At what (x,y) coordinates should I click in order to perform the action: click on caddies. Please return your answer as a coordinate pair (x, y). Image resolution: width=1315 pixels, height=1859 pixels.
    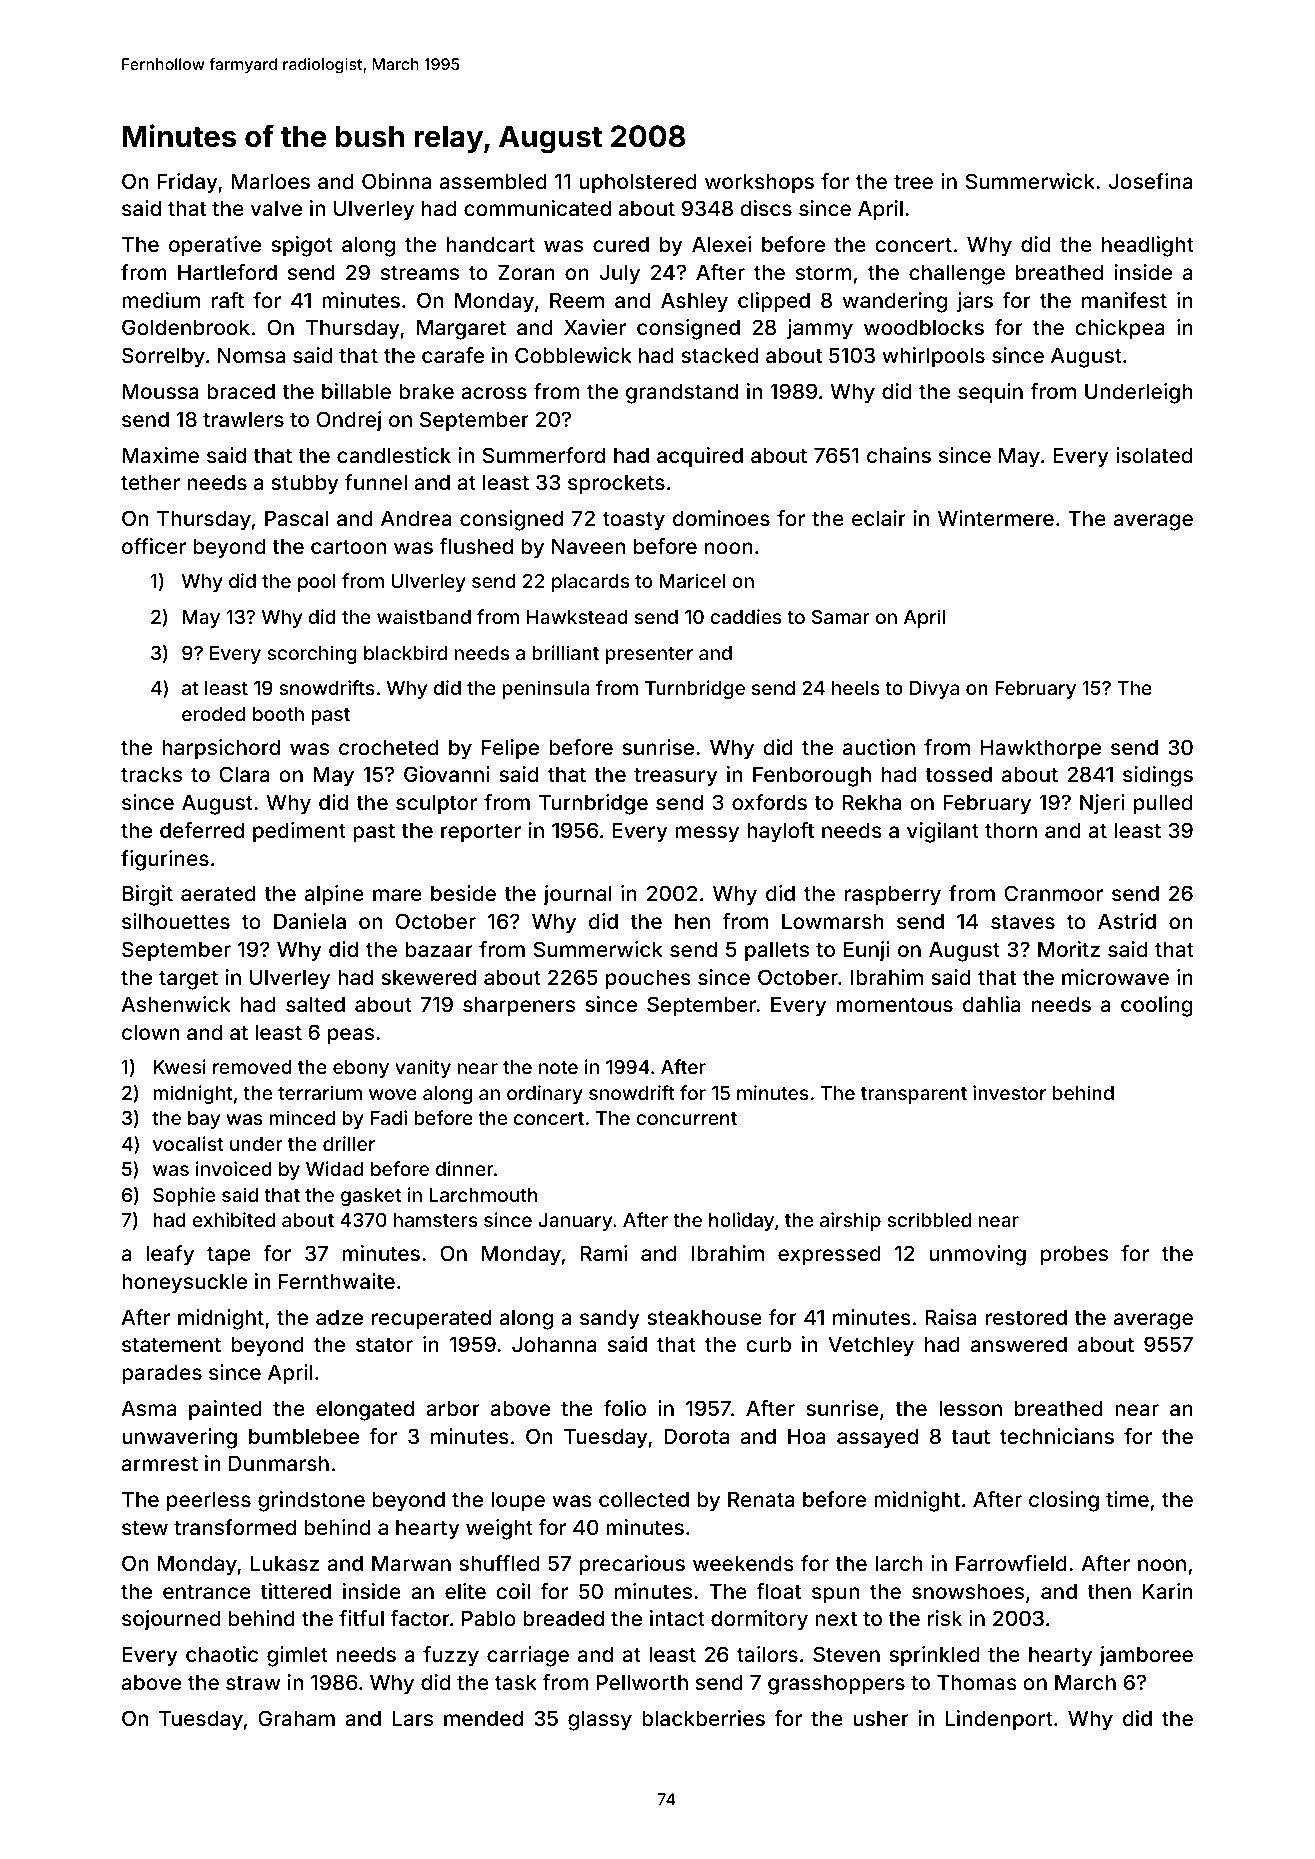
    Looking at the image, I should click on (746, 616).
